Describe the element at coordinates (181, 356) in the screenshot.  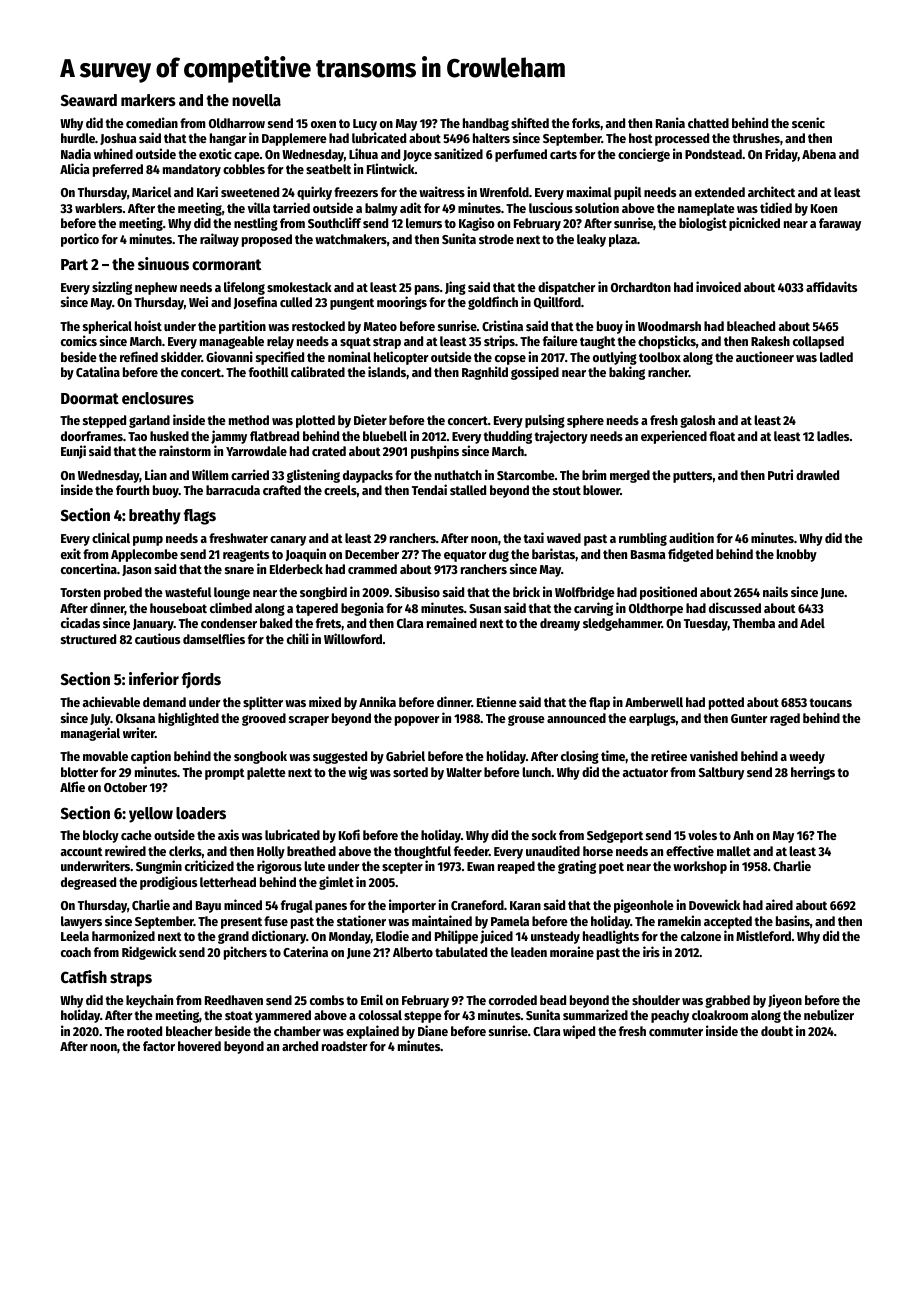
I see `skidder` at that location.
